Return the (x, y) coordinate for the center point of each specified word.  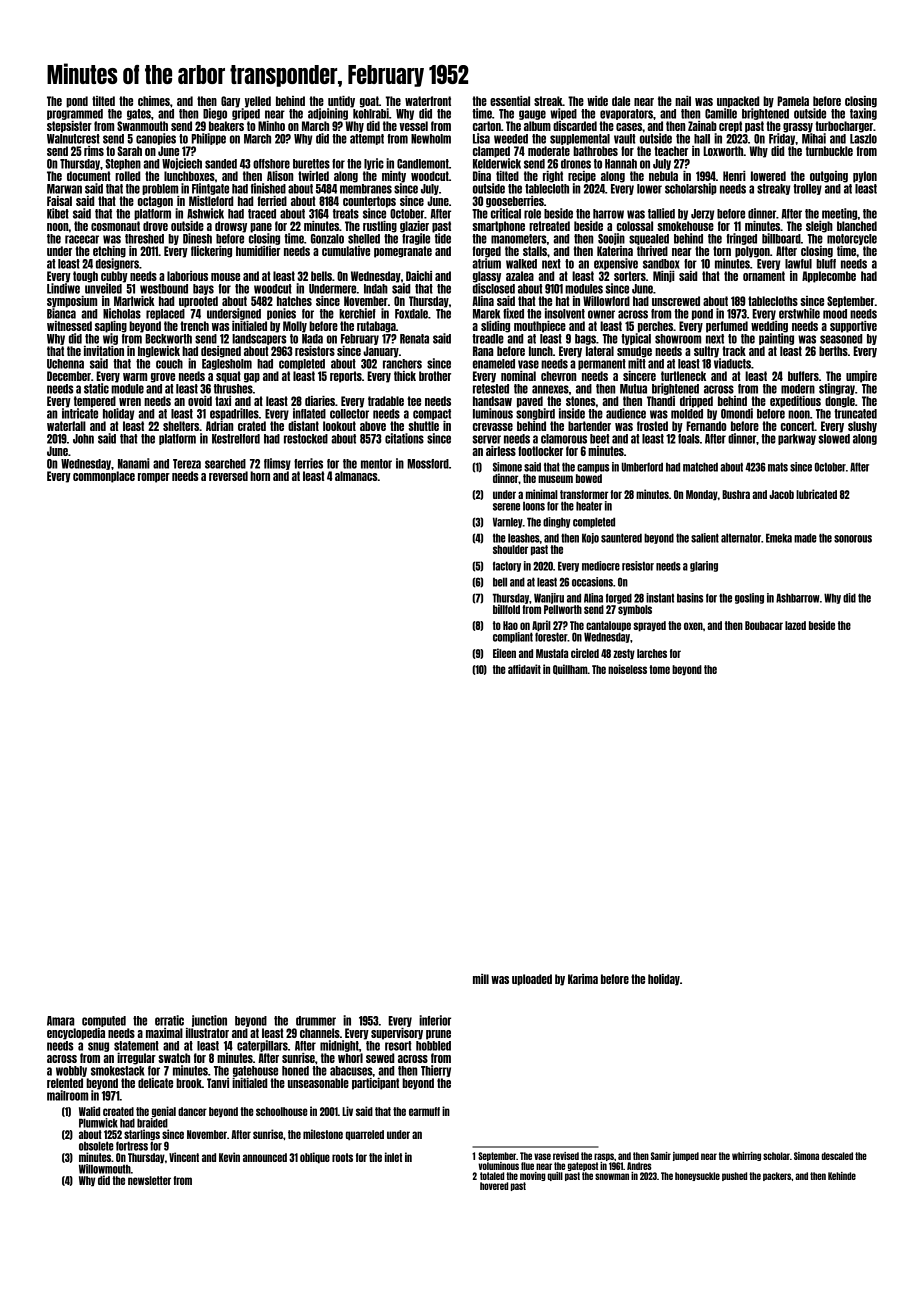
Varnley (508, 522)
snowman (612, 1176)
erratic (169, 1020)
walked (521, 264)
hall (702, 139)
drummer (316, 1021)
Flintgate (210, 189)
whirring (746, 1156)
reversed (228, 476)
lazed (795, 625)
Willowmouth (105, 1169)
